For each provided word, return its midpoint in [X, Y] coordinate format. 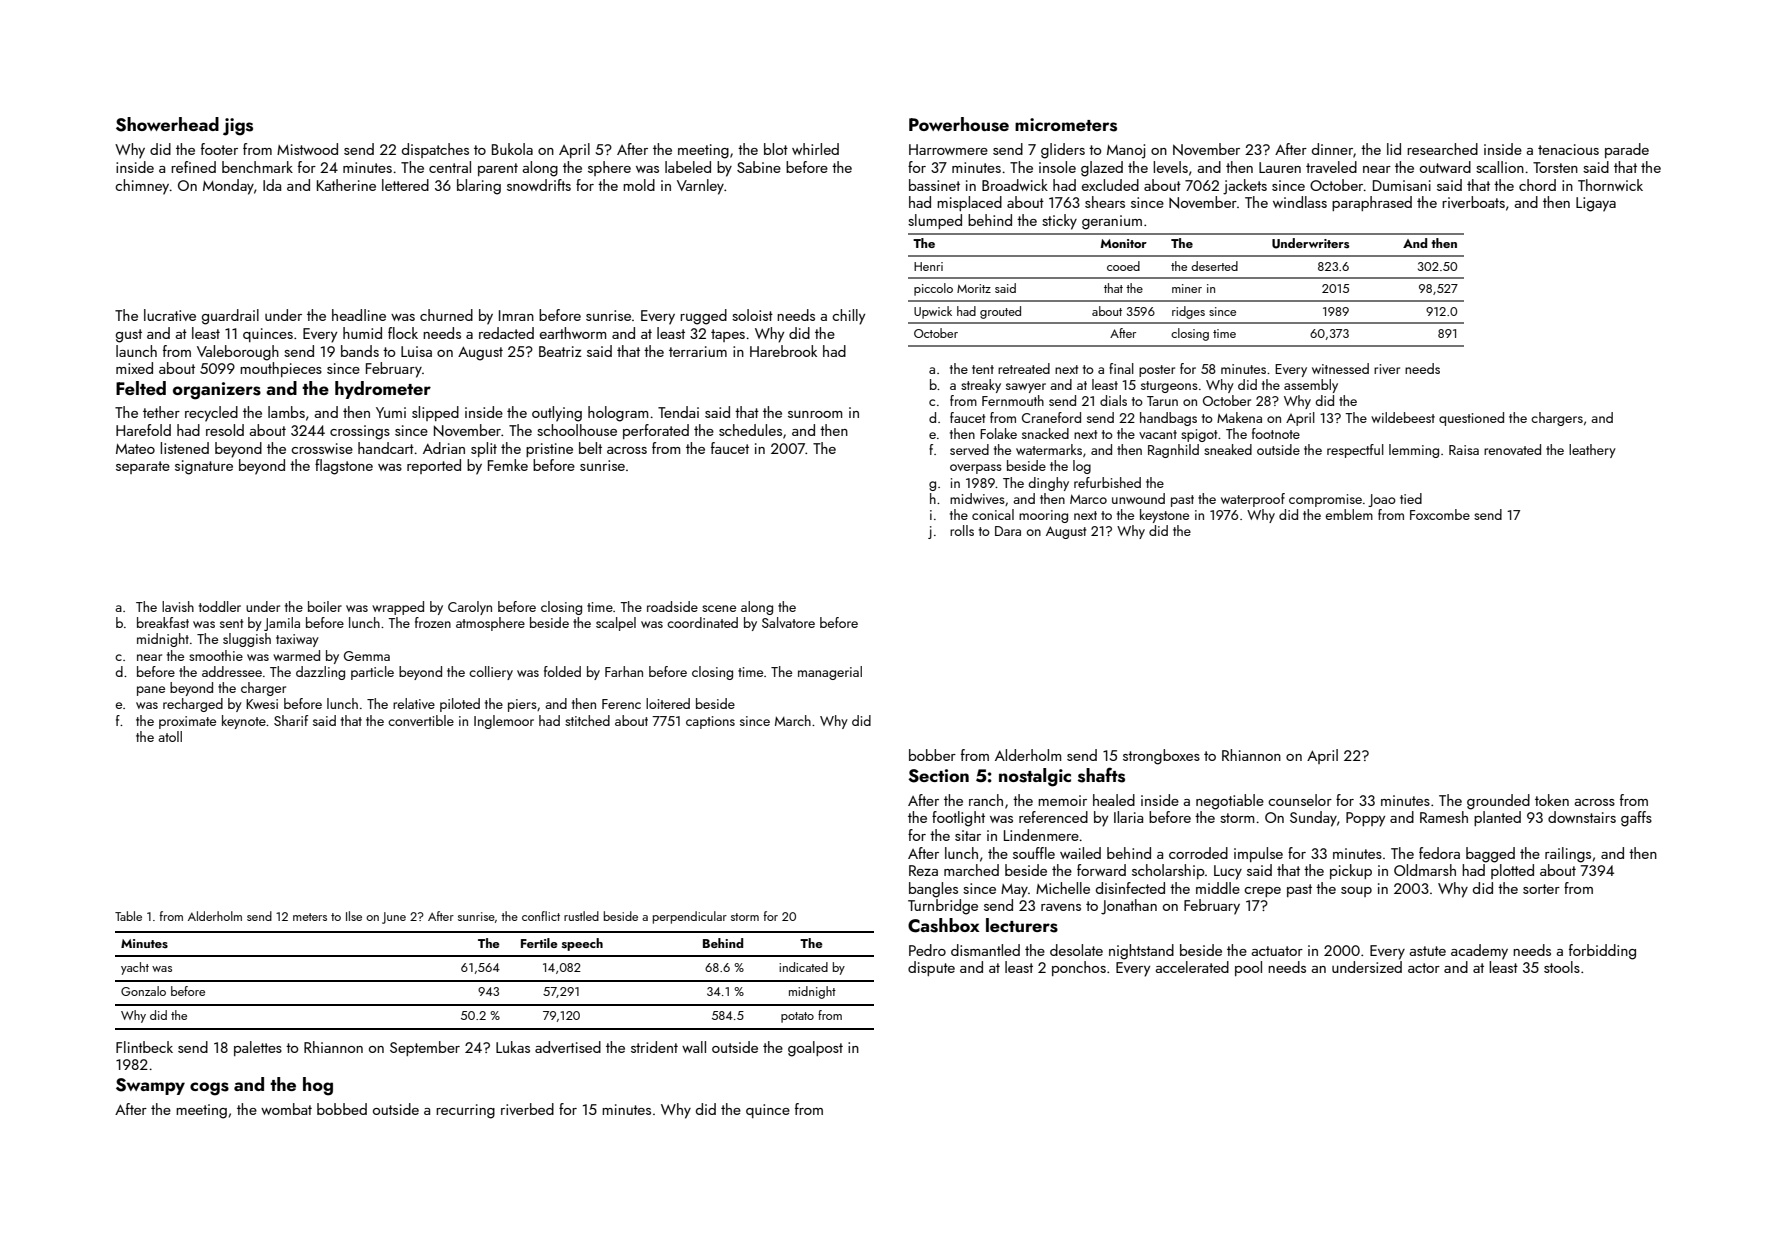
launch [136, 351]
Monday [228, 187]
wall [694, 1047]
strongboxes [1161, 757]
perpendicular [690, 917]
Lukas [513, 1047]
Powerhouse [959, 124]
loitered [668, 703]
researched [1442, 149]
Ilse [354, 916]
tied [1411, 498]
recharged [193, 705]
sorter [1541, 889]
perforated [656, 431]
